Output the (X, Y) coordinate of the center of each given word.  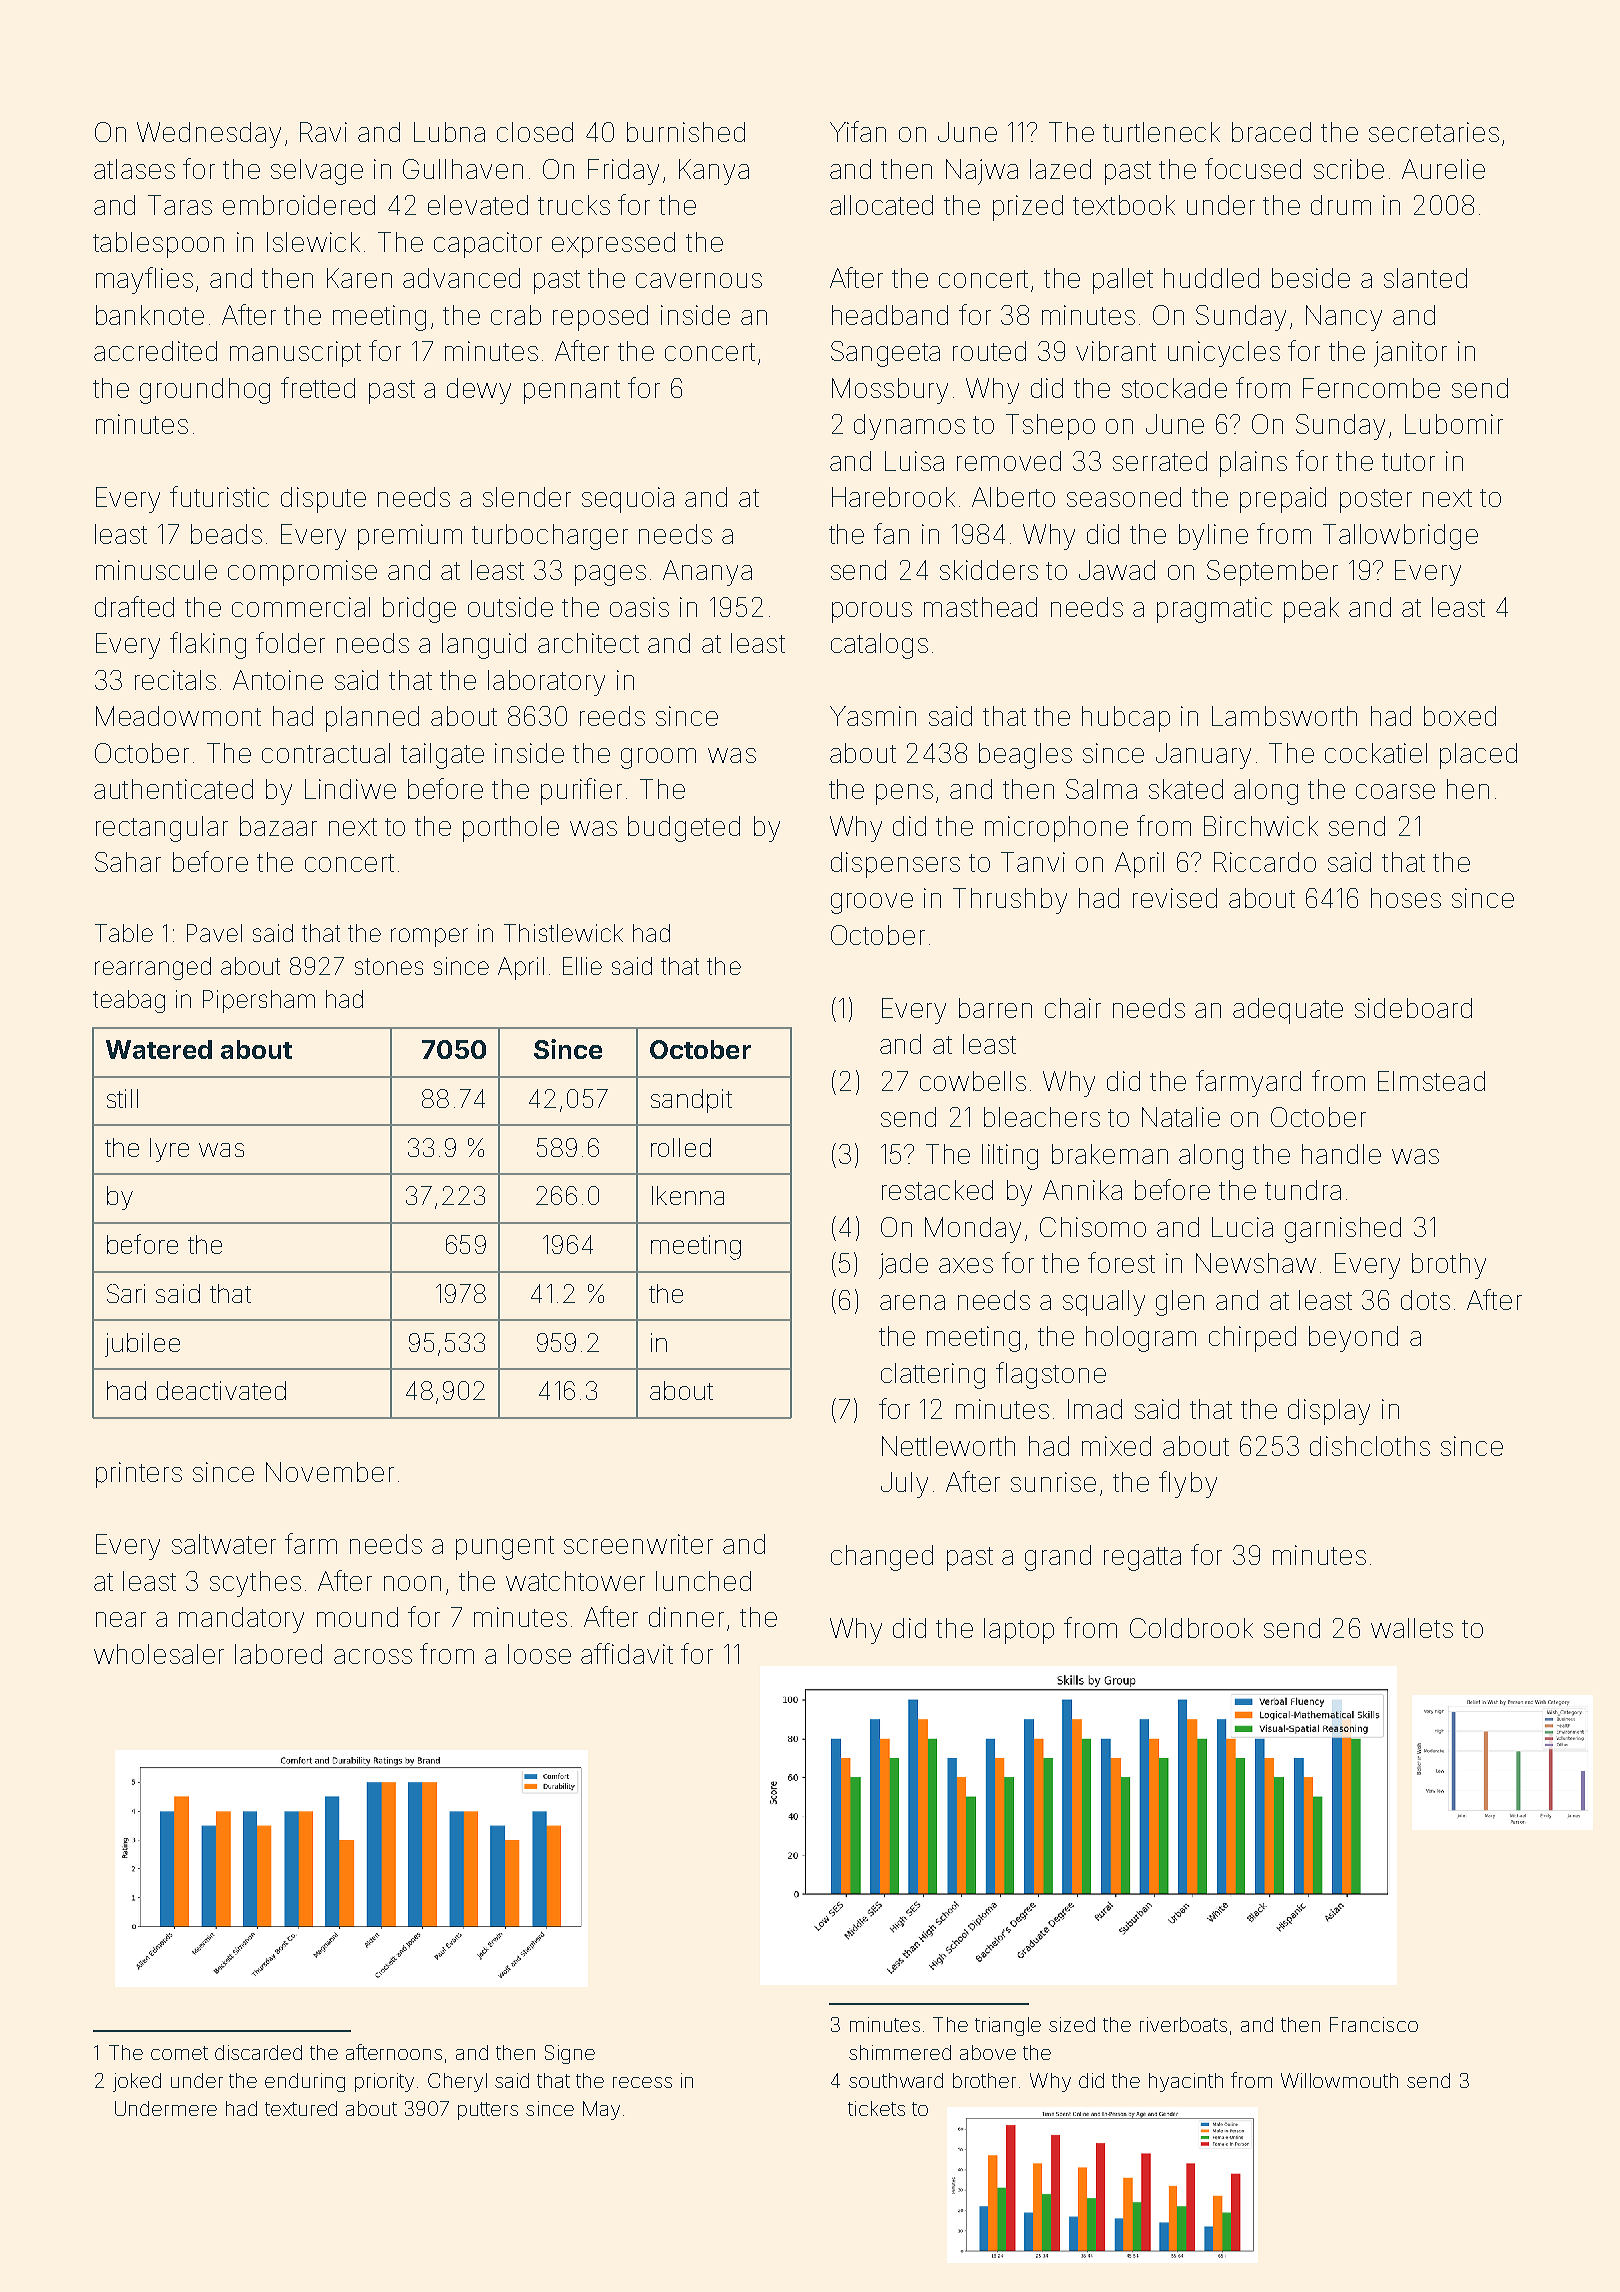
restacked (937, 1190)
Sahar (128, 862)
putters (488, 2111)
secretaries (1434, 132)
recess (642, 2082)
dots (1425, 1300)
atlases (134, 169)
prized (1028, 208)
